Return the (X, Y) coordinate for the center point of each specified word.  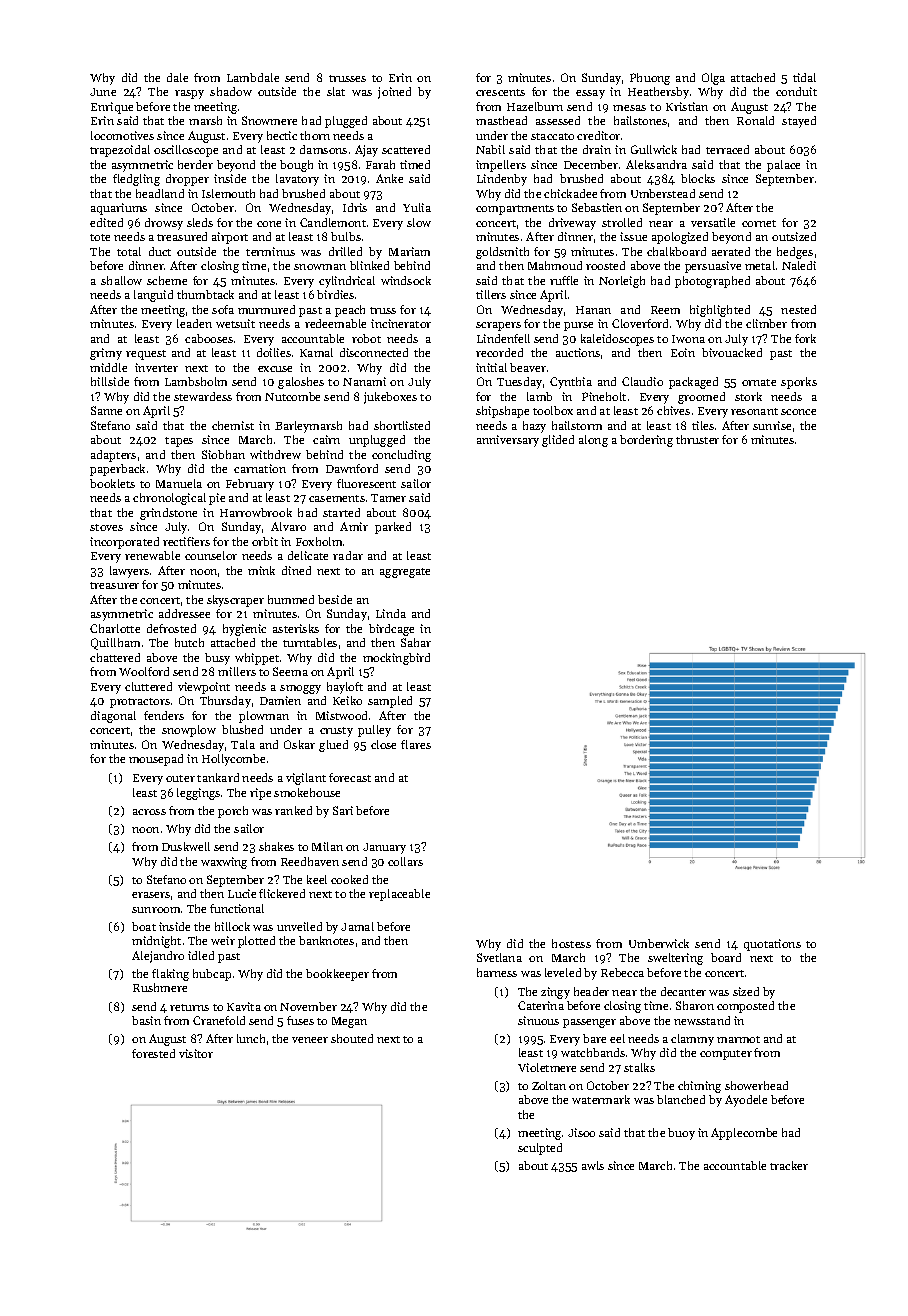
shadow (231, 91)
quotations (772, 945)
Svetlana (499, 957)
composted (745, 1007)
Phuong (650, 79)
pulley (374, 731)
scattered (406, 149)
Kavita (244, 1006)
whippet (257, 659)
